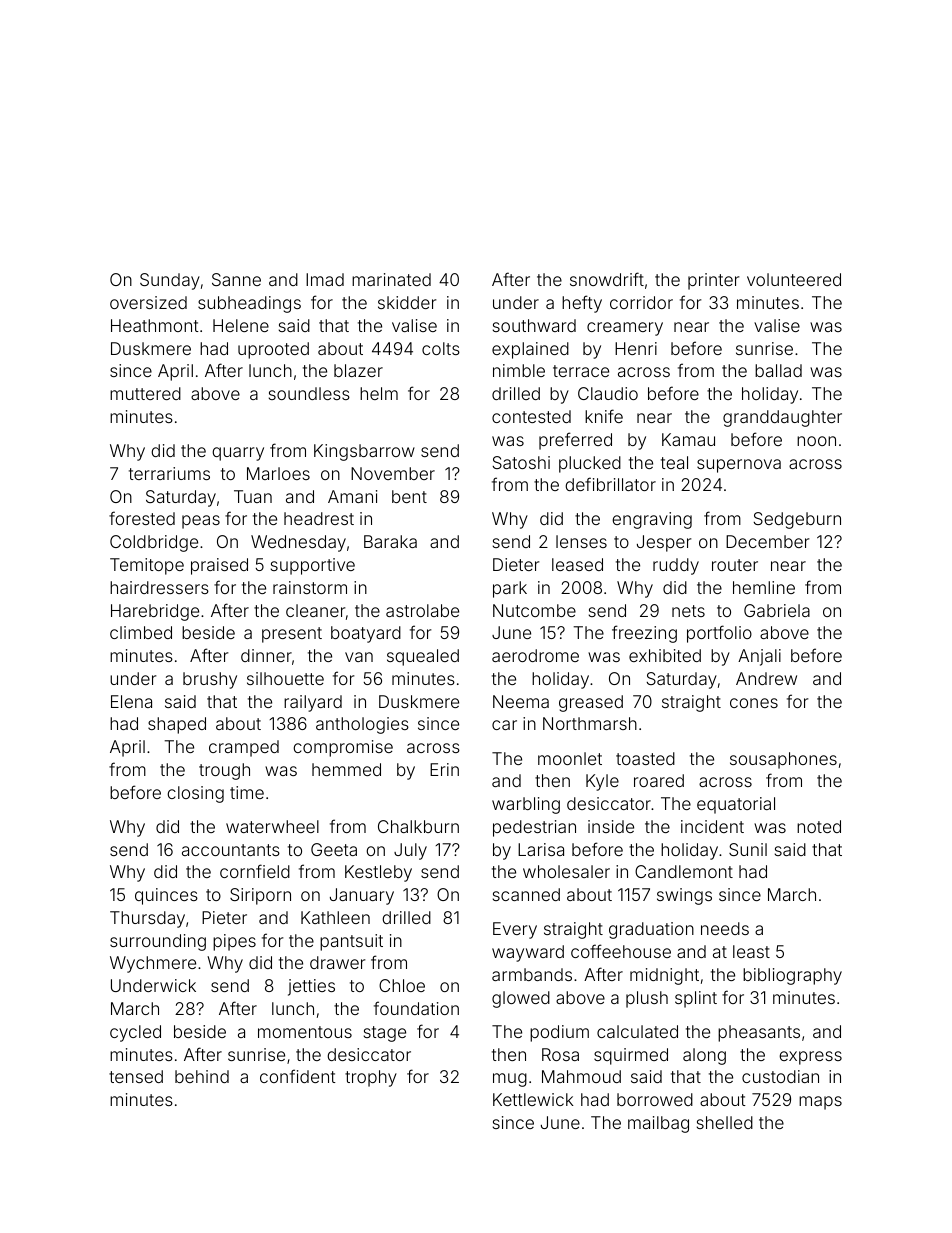 The width and height of the image is (952, 1233). Describe the element at coordinates (659, 780) in the image. I see `roared` at that location.
